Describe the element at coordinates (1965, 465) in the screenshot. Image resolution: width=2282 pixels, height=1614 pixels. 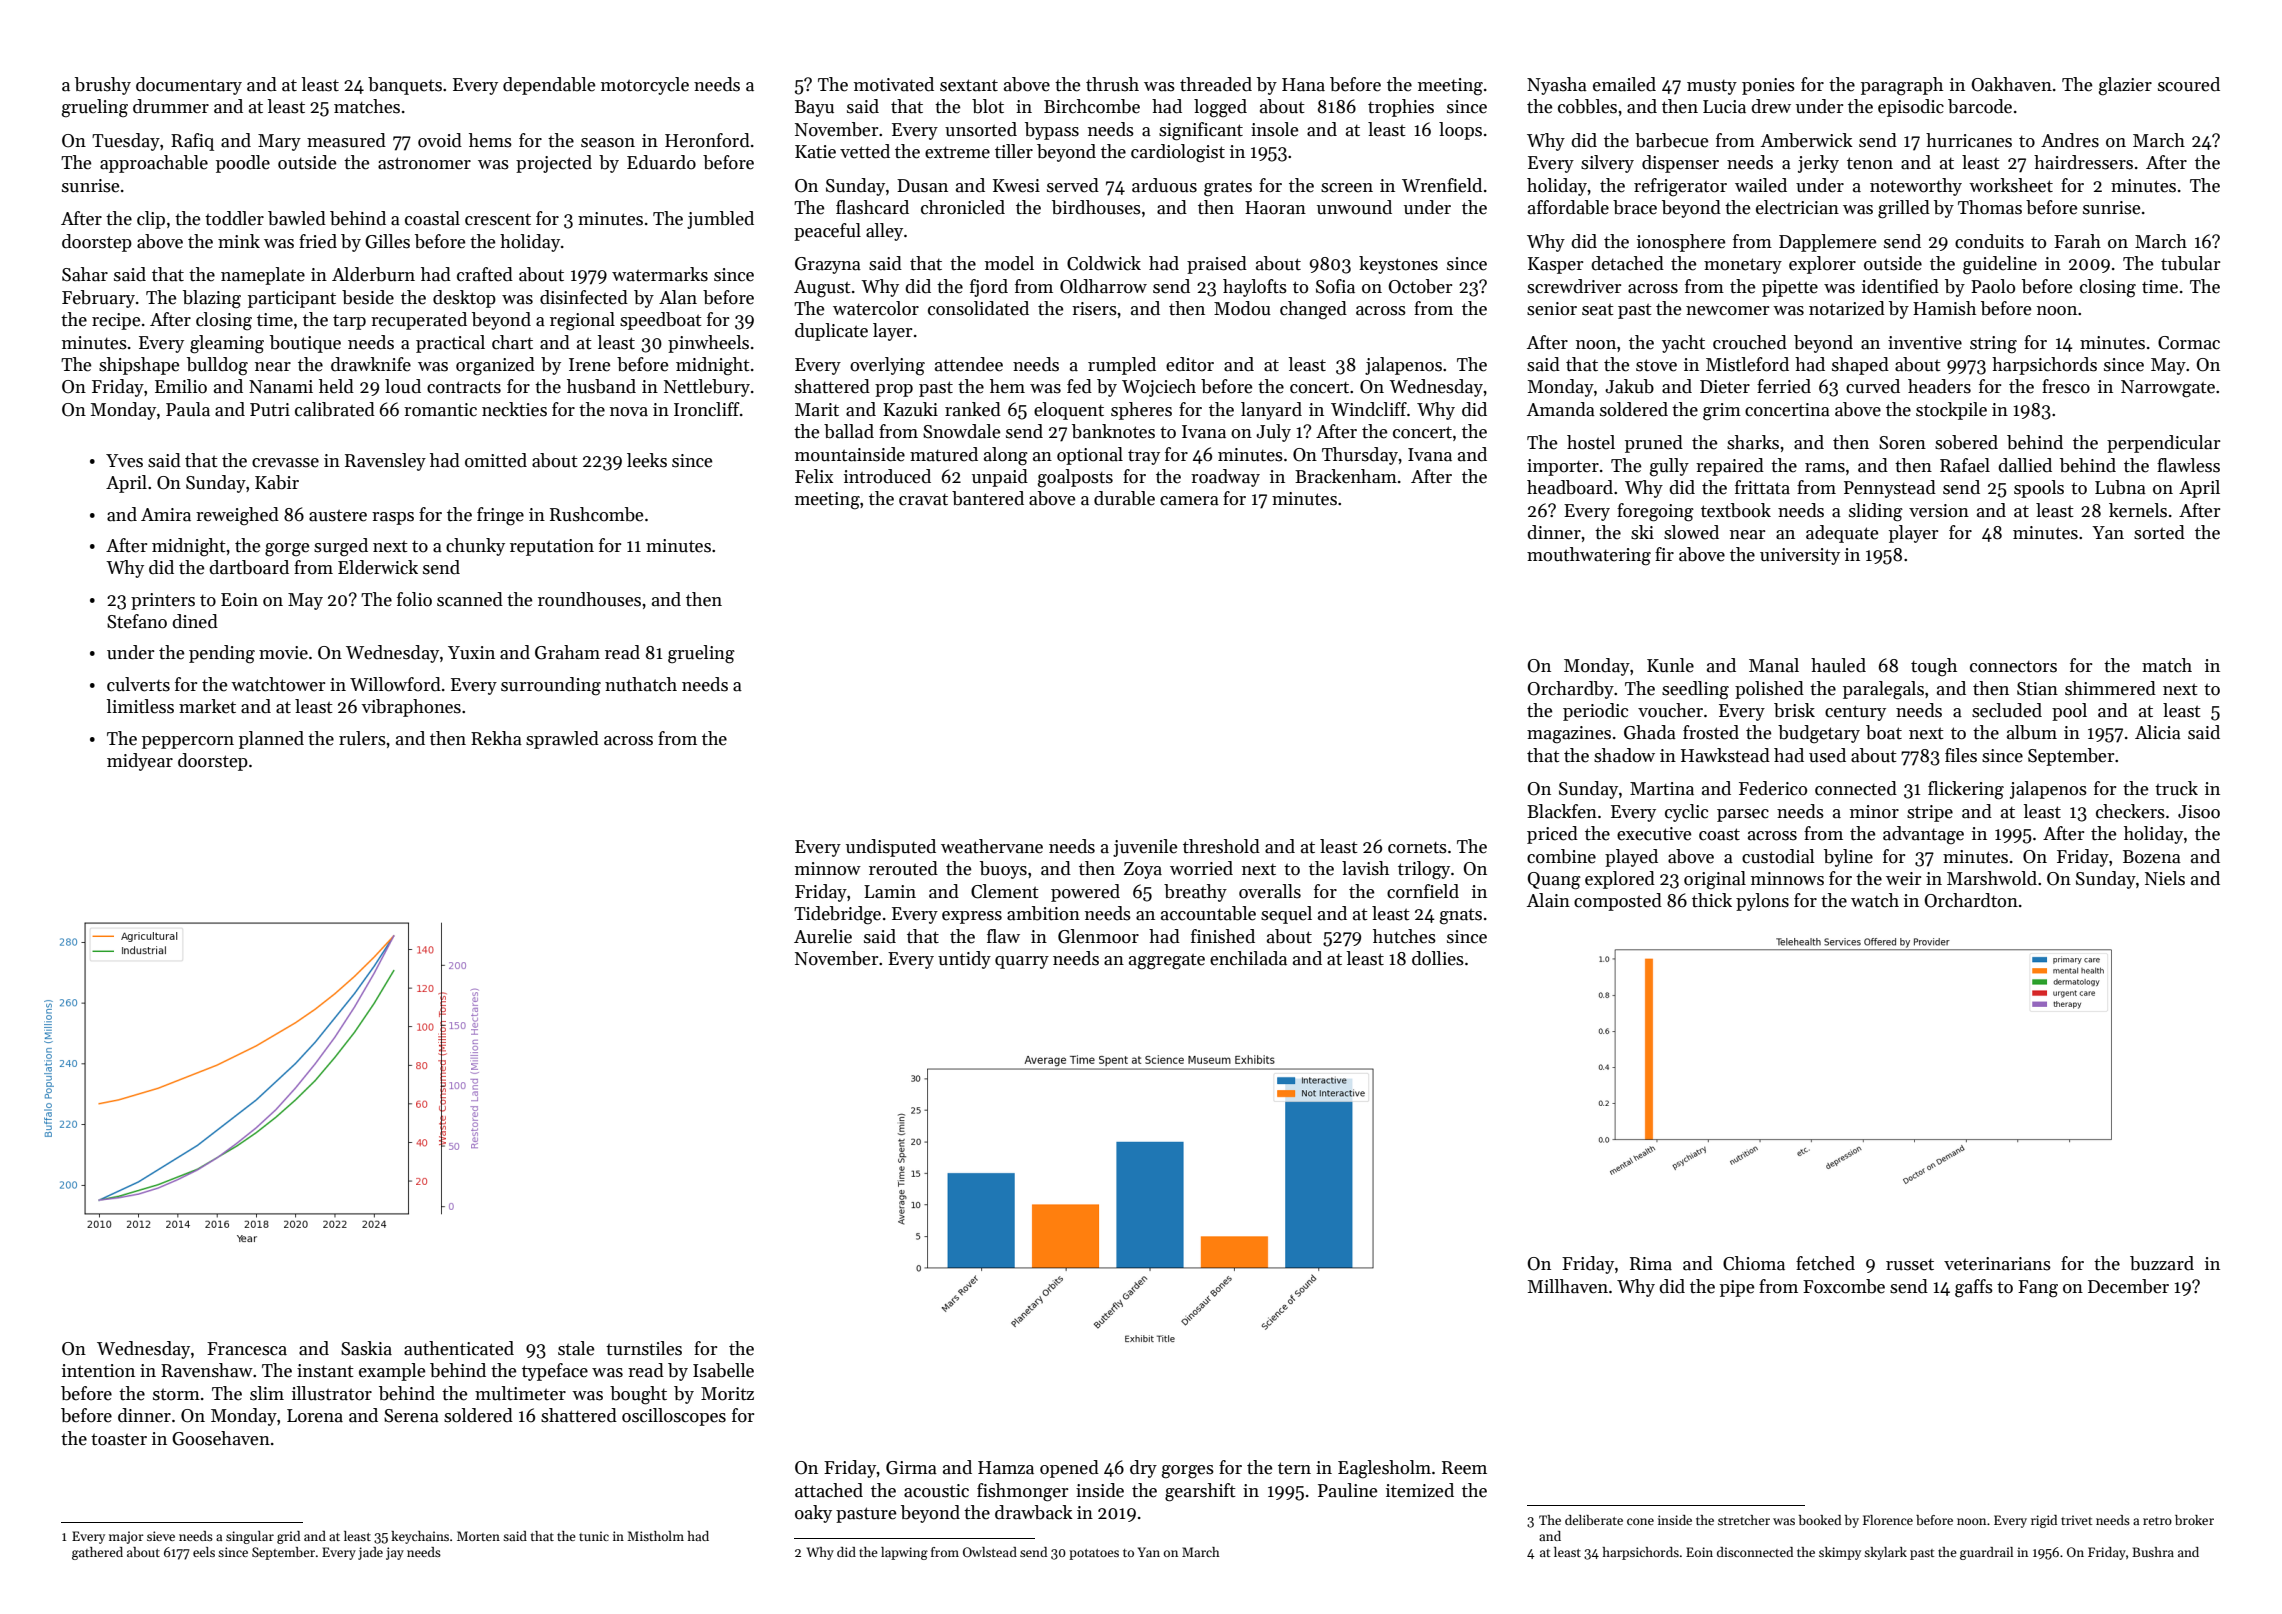
I see `Rafael` at that location.
